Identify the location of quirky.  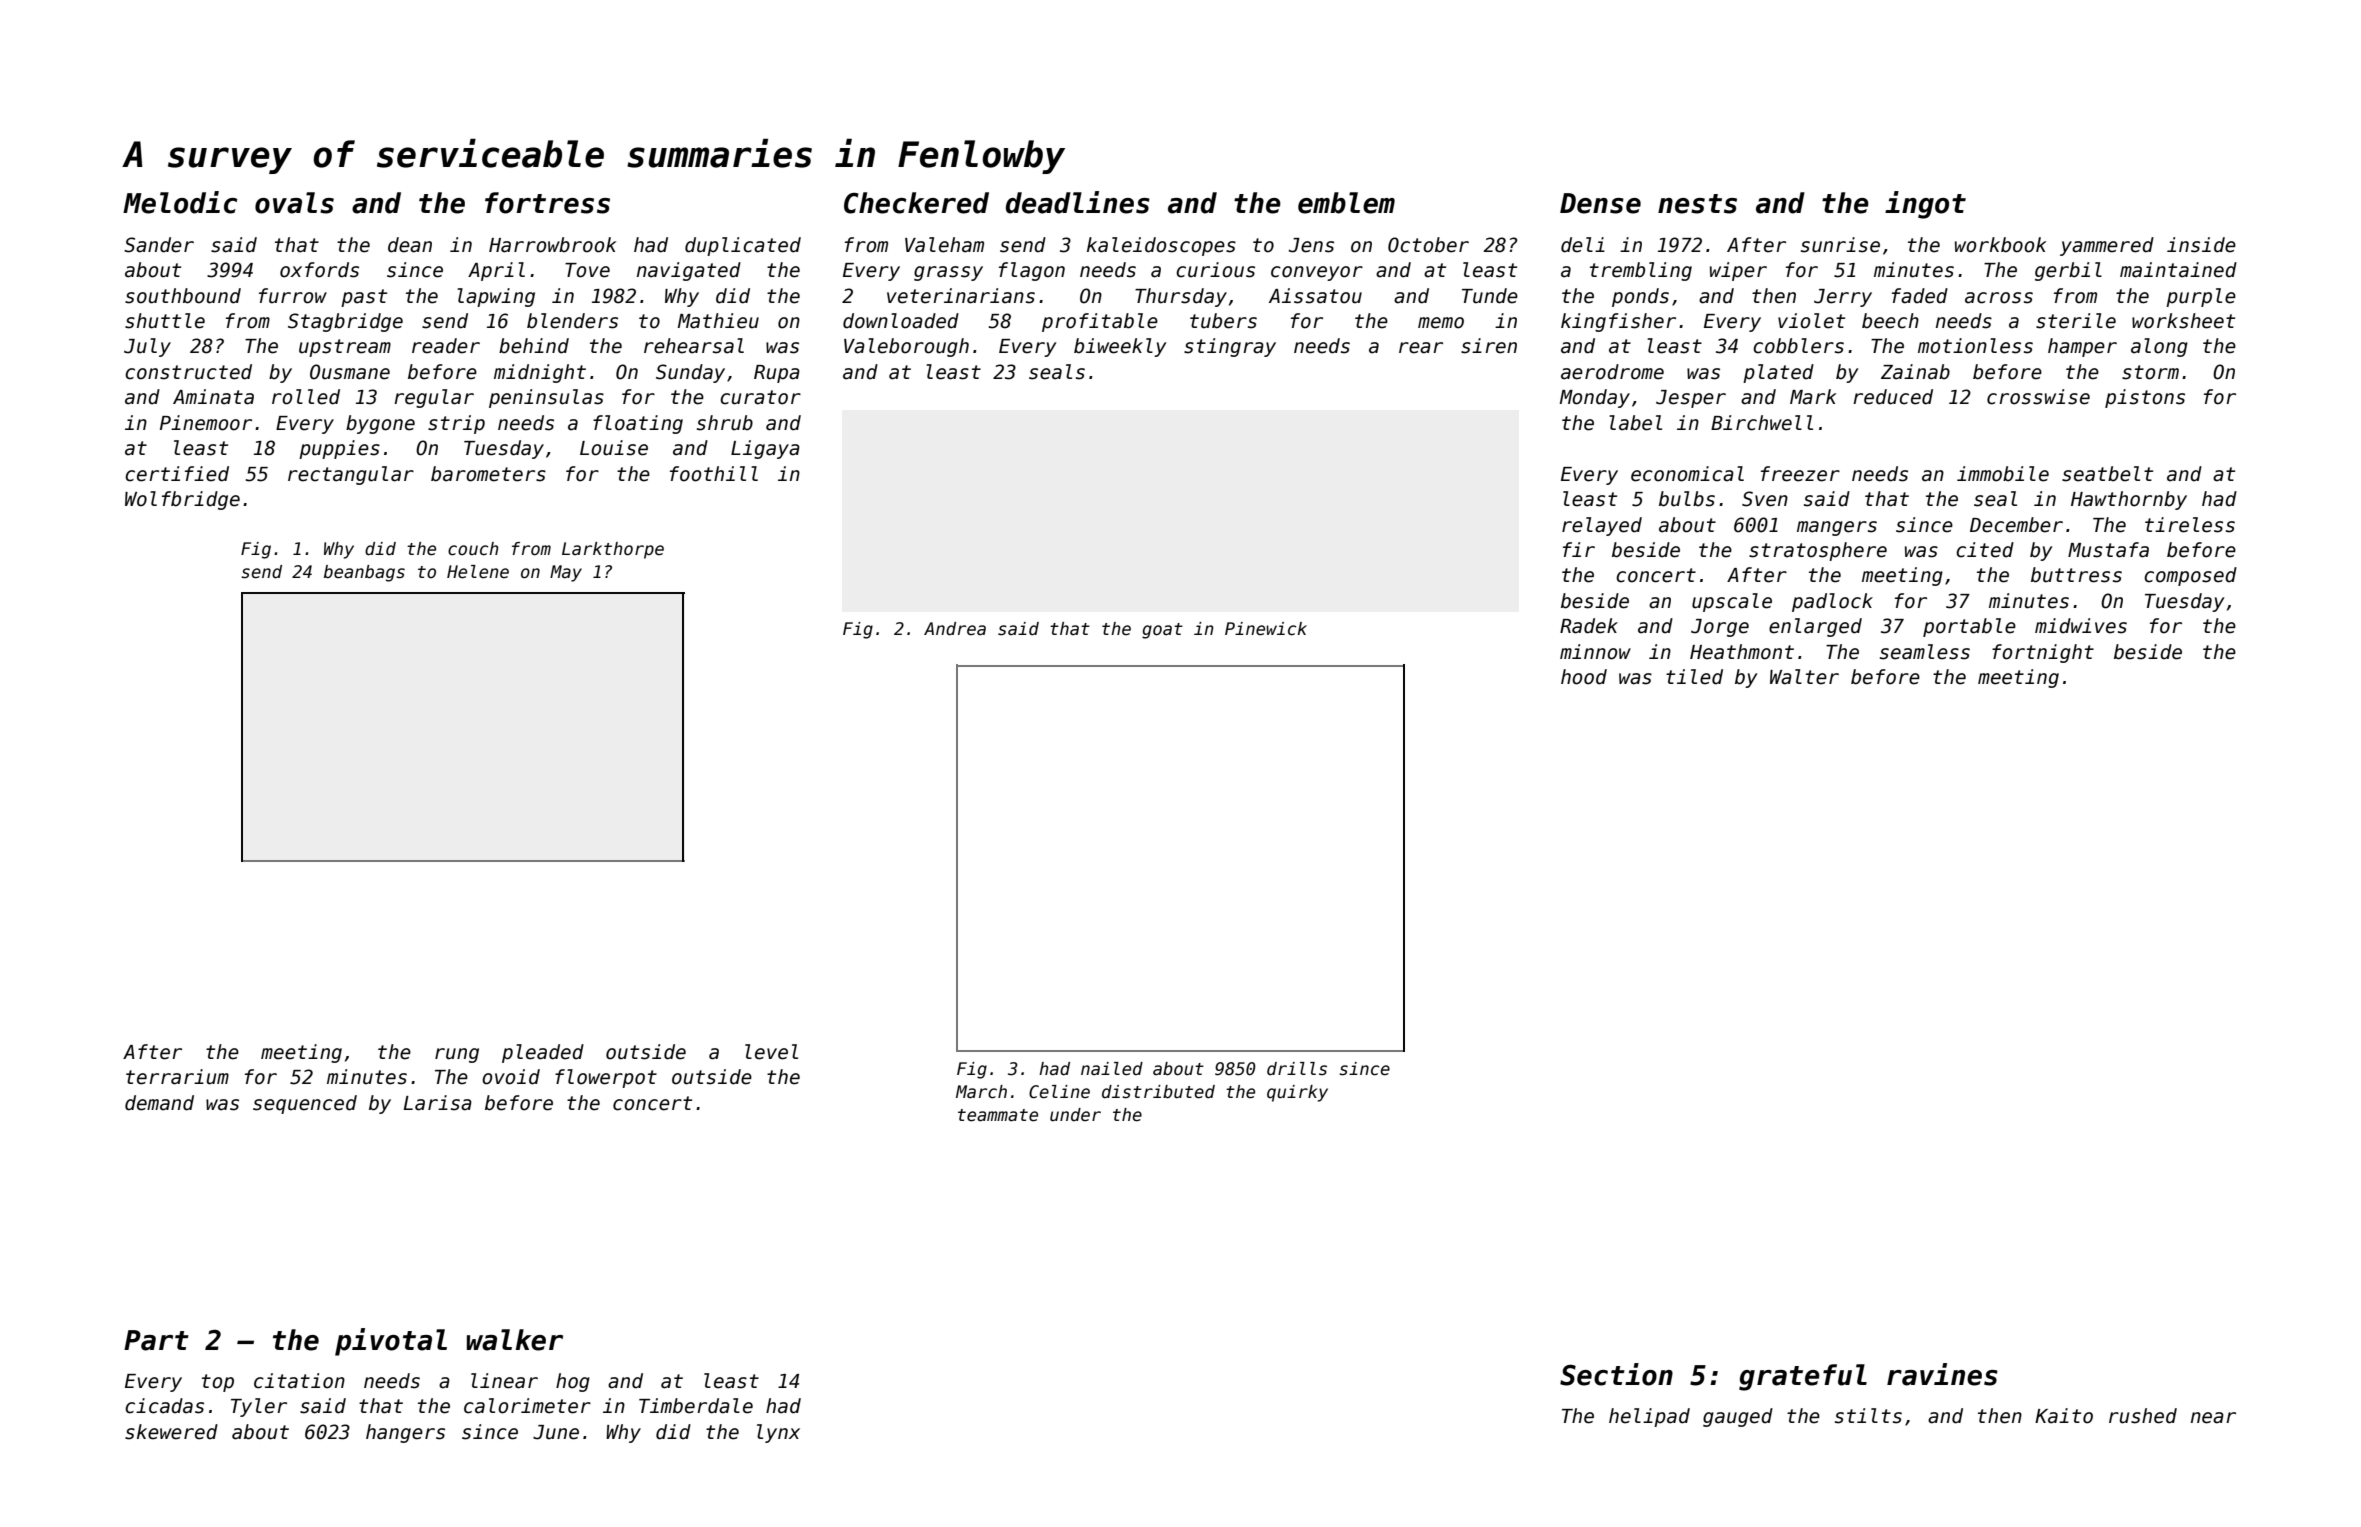
(1297, 1093).
